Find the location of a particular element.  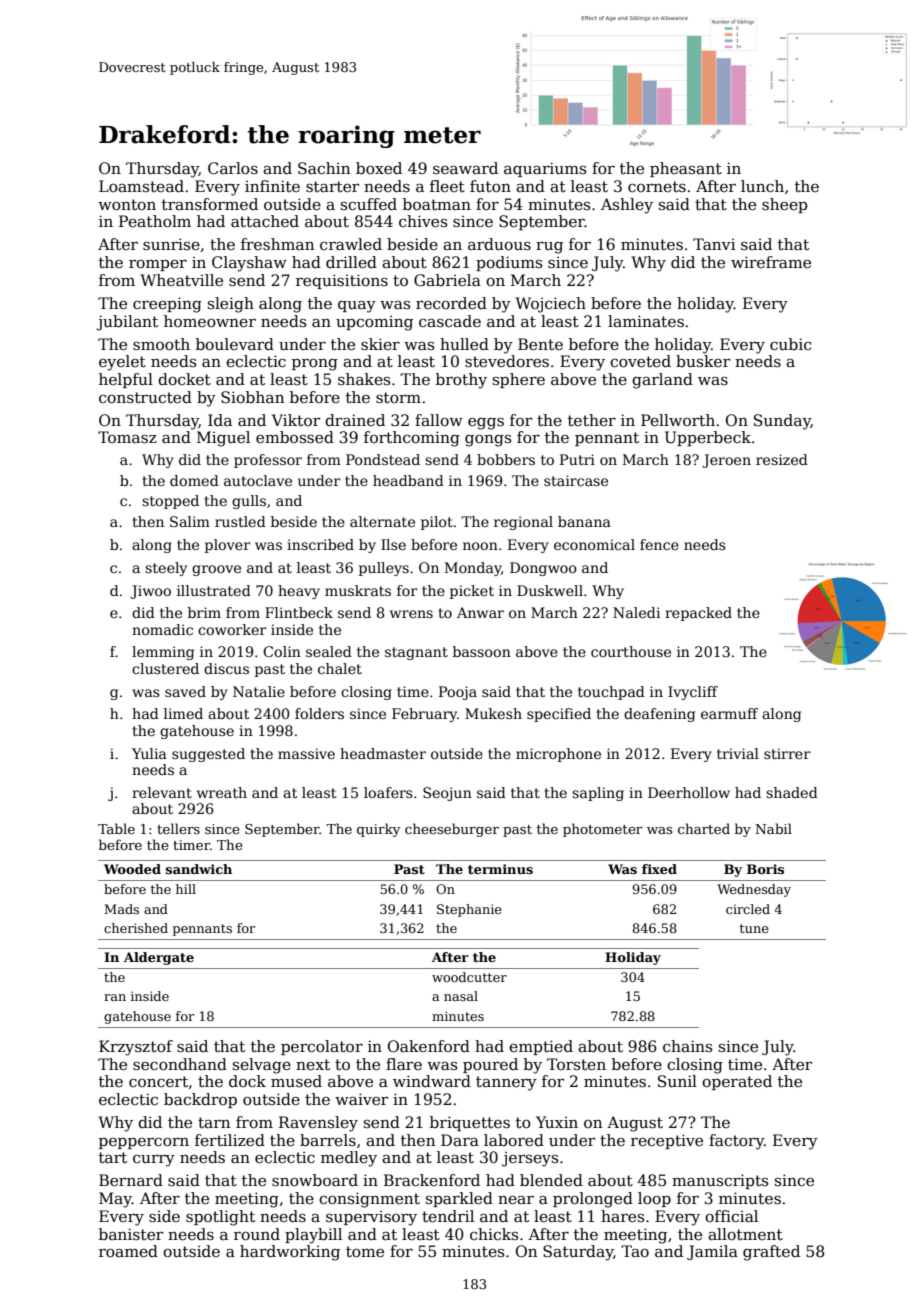

aquariums is located at coordinates (545, 169).
